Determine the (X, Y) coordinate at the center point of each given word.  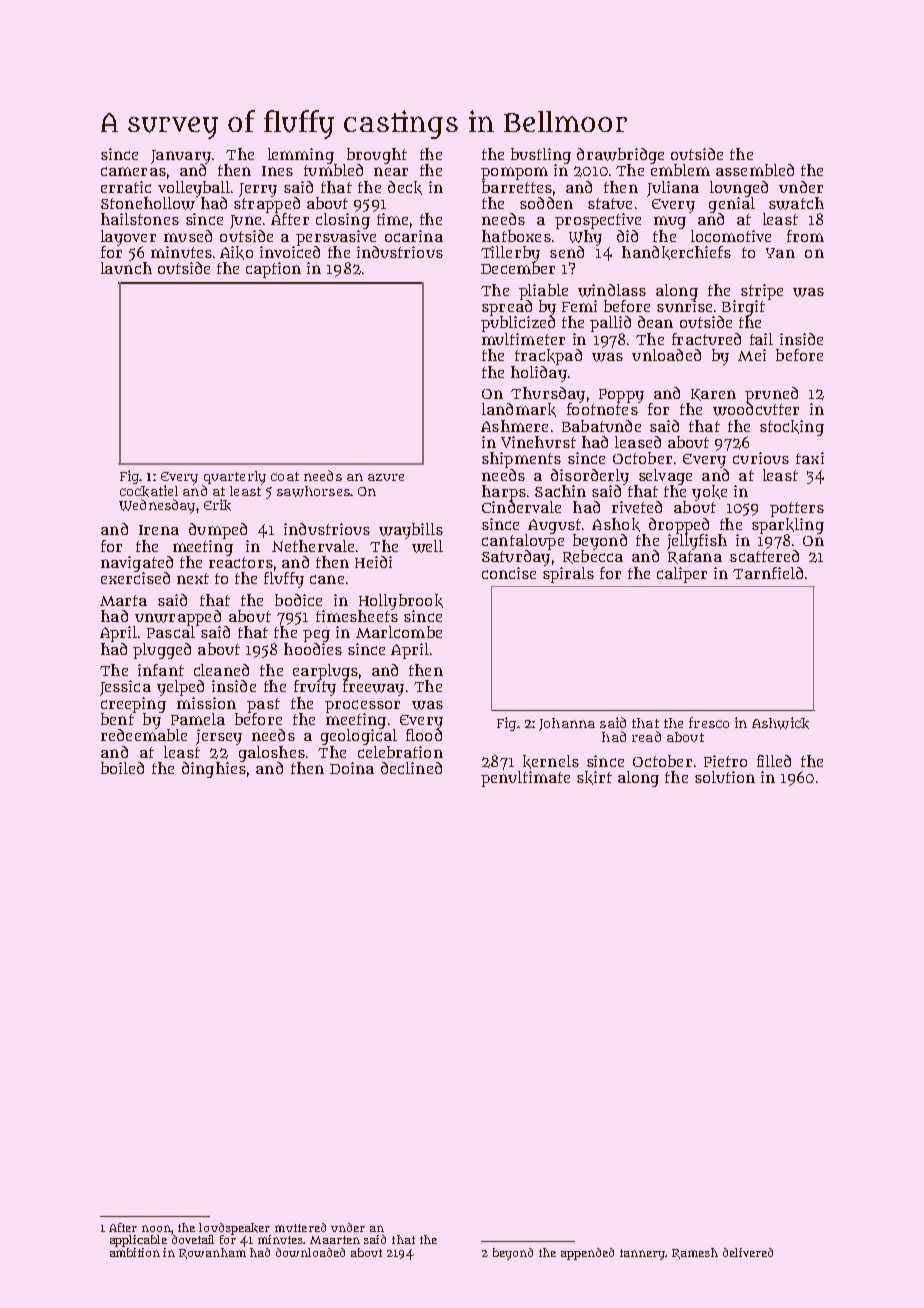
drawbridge (620, 156)
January (181, 157)
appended (587, 1254)
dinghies (214, 770)
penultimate (525, 779)
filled (774, 761)
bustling (541, 156)
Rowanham (212, 1253)
